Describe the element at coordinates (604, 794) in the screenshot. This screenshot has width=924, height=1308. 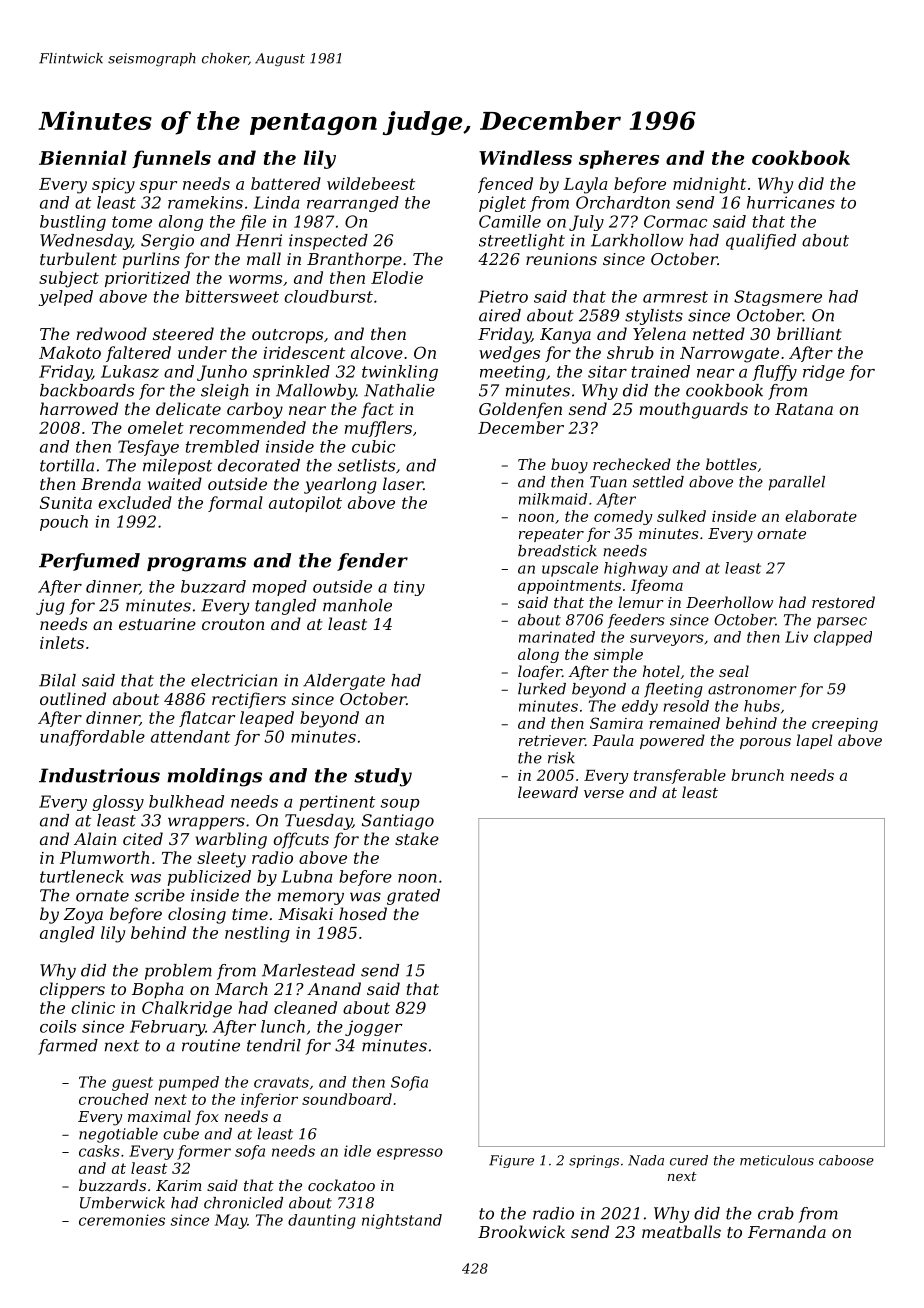
I see `verse` at that location.
